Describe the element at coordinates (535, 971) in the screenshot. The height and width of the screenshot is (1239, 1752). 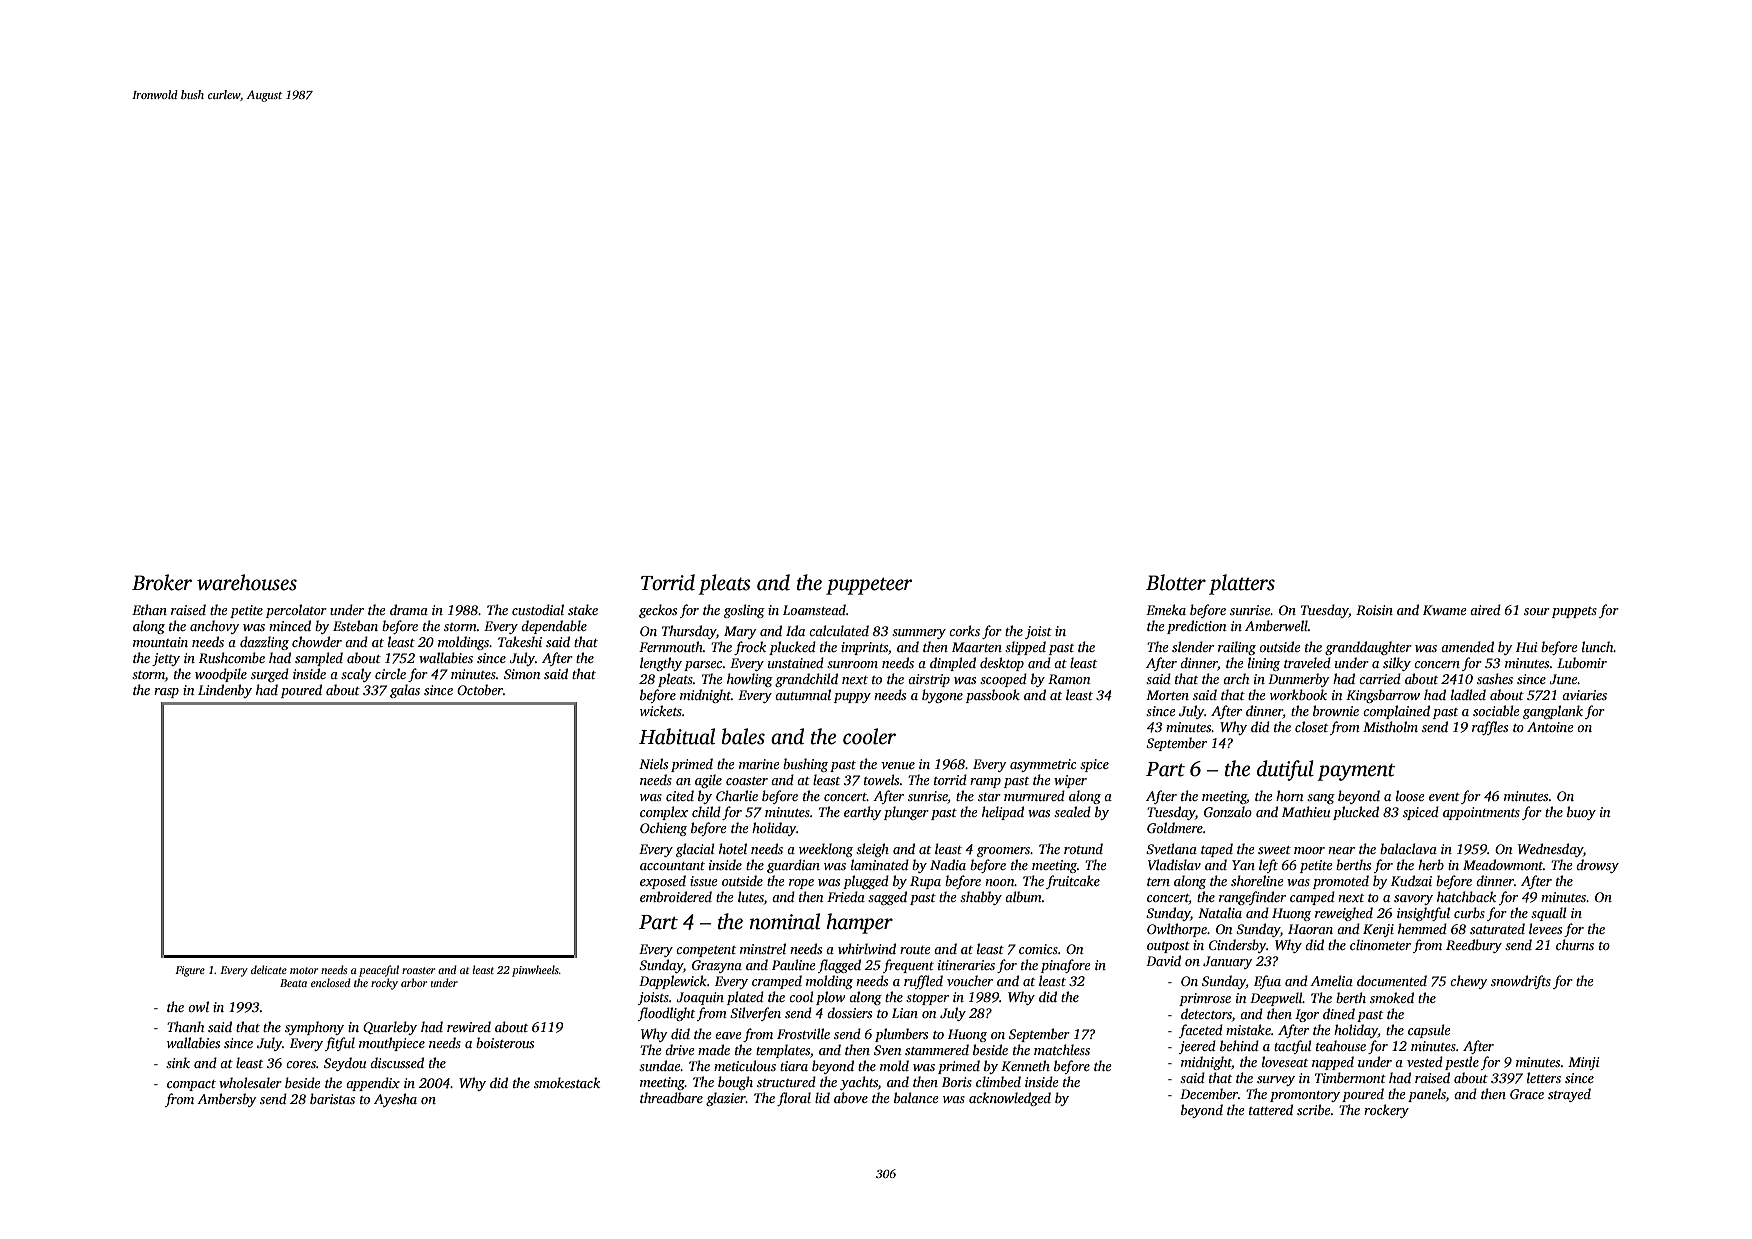
I see `pinwheels` at that location.
